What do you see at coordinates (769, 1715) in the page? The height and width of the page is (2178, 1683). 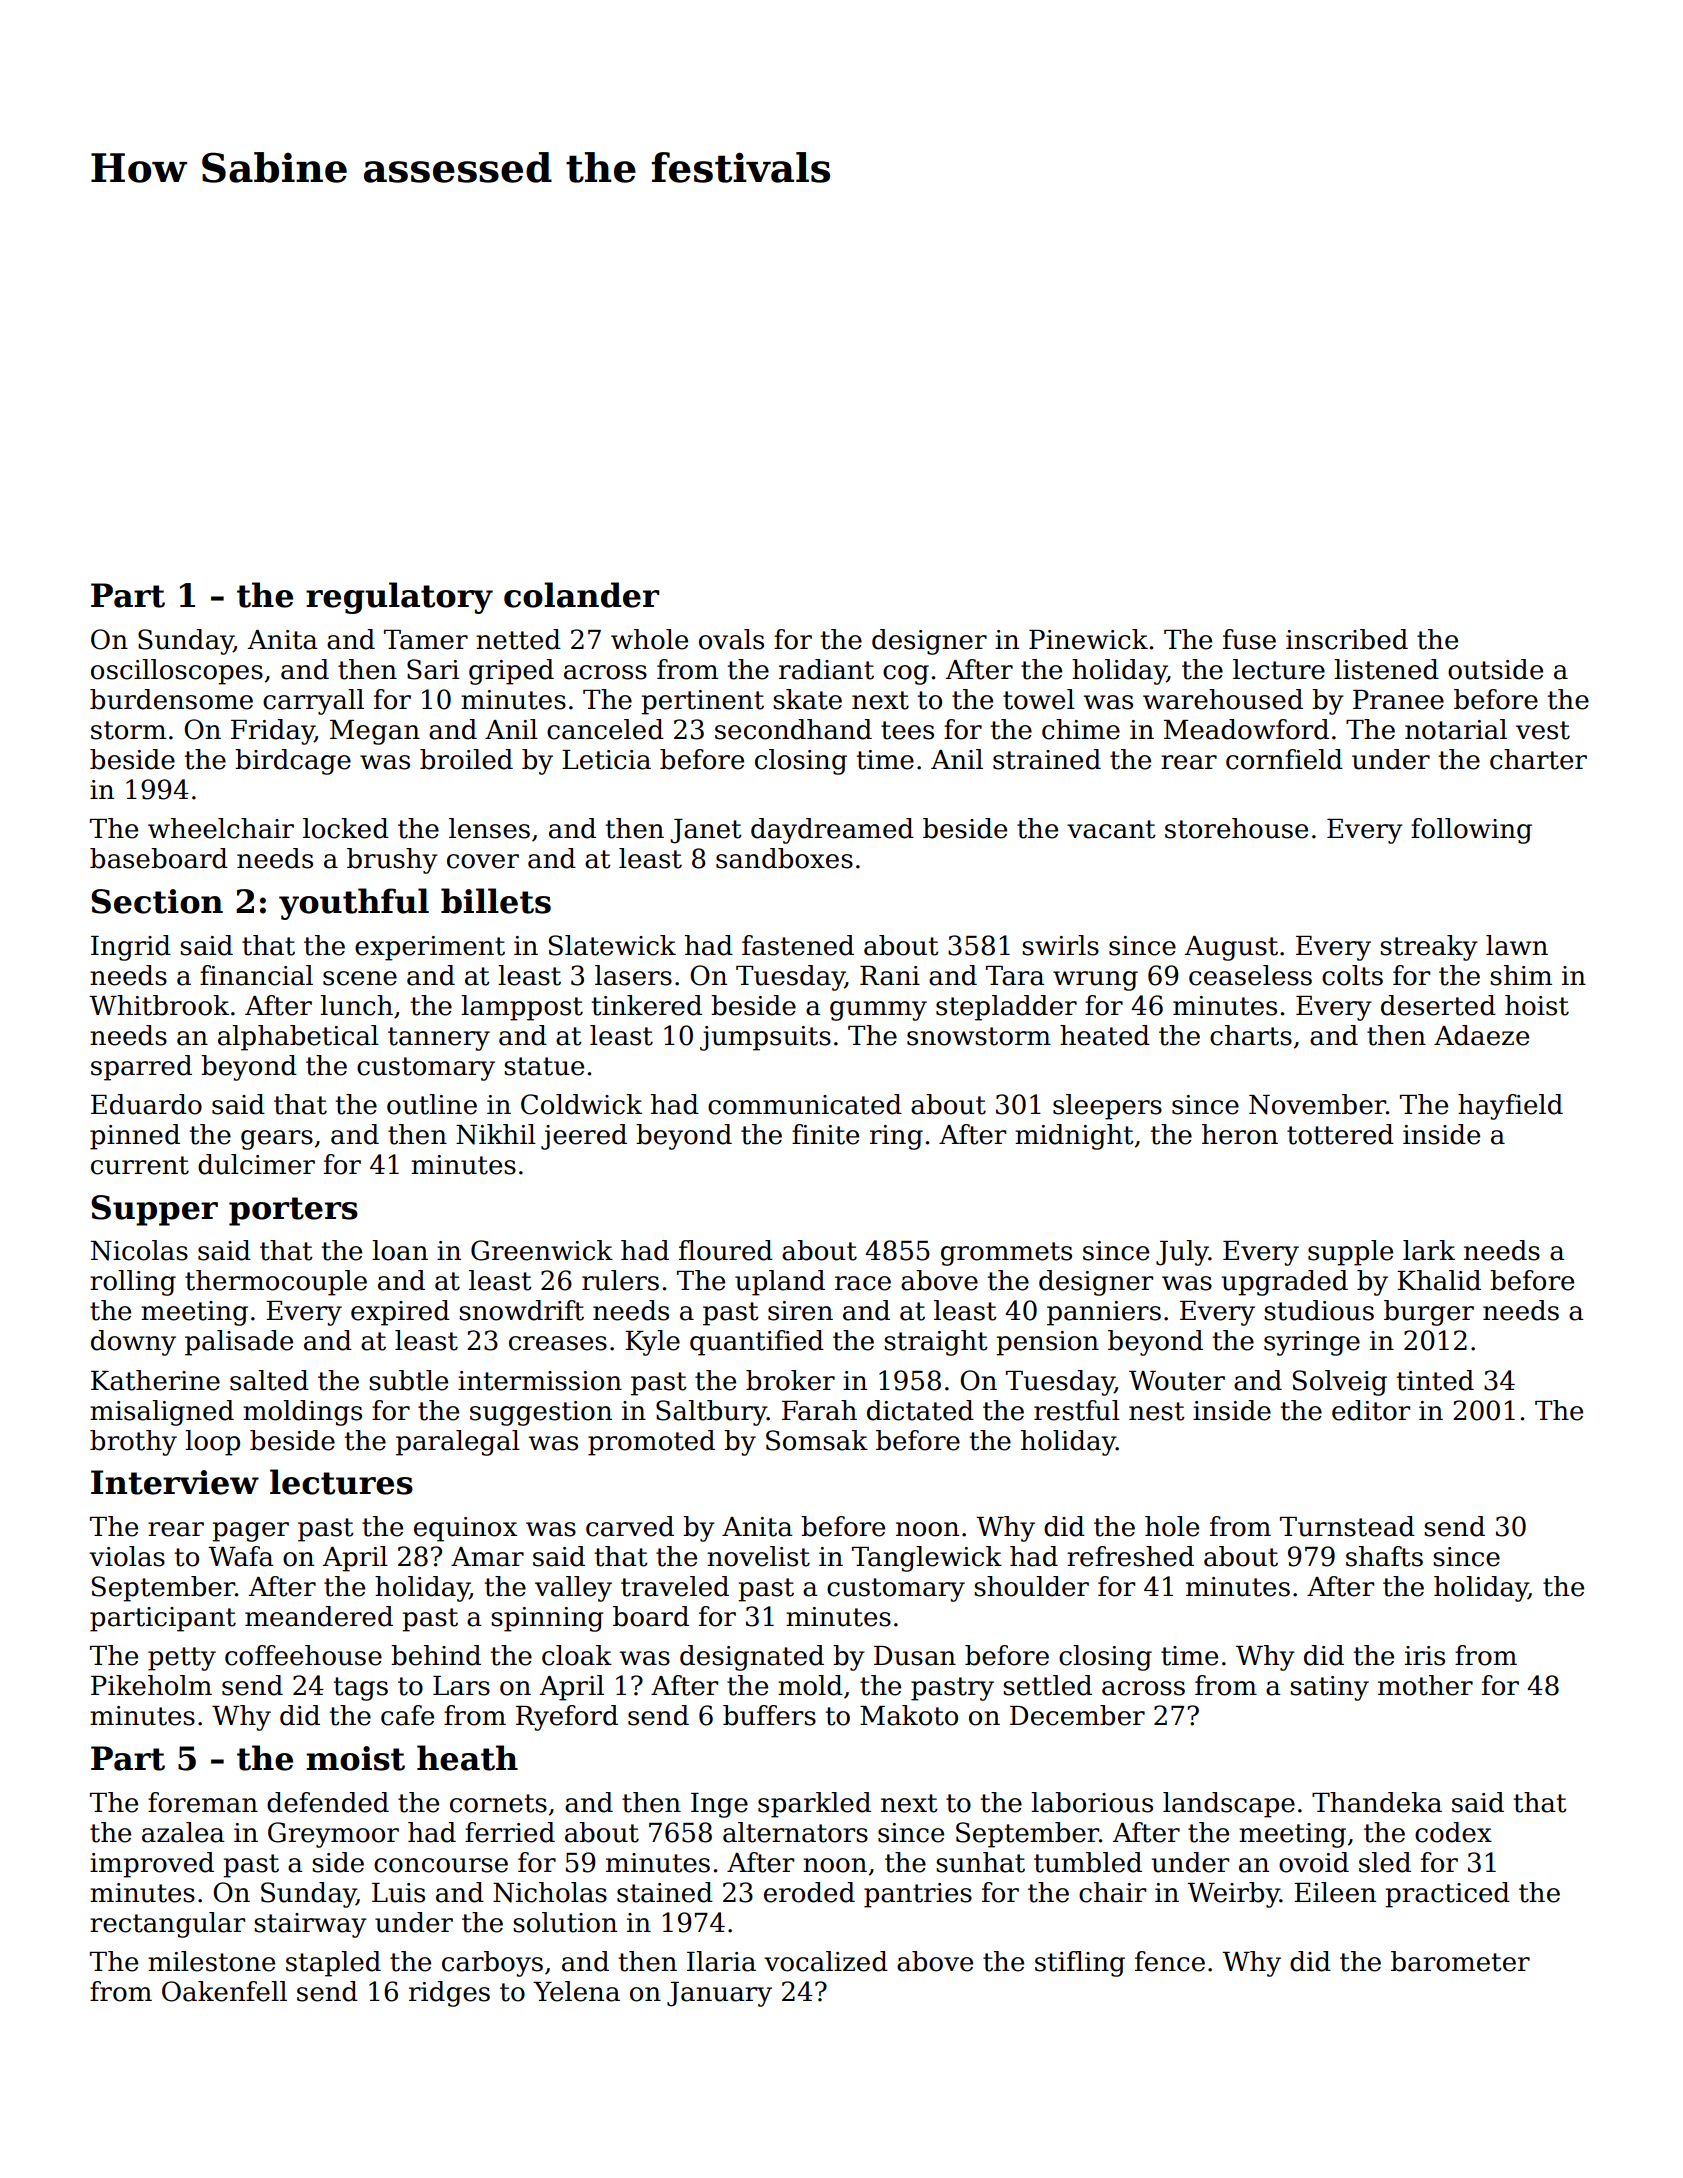 I see `buffers` at bounding box center [769, 1715].
